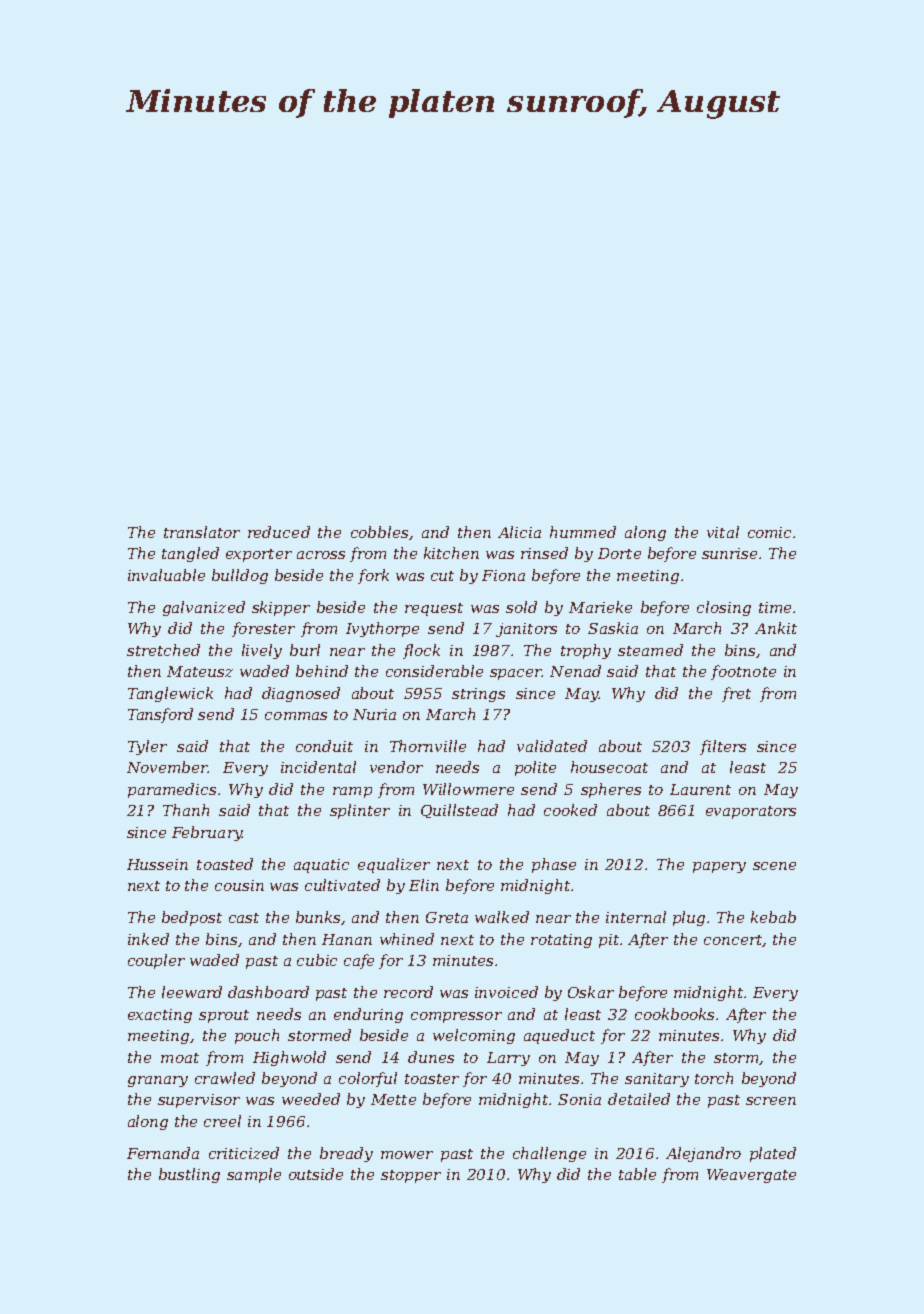 Image resolution: width=924 pixels, height=1314 pixels. I want to click on filters, so click(723, 747).
